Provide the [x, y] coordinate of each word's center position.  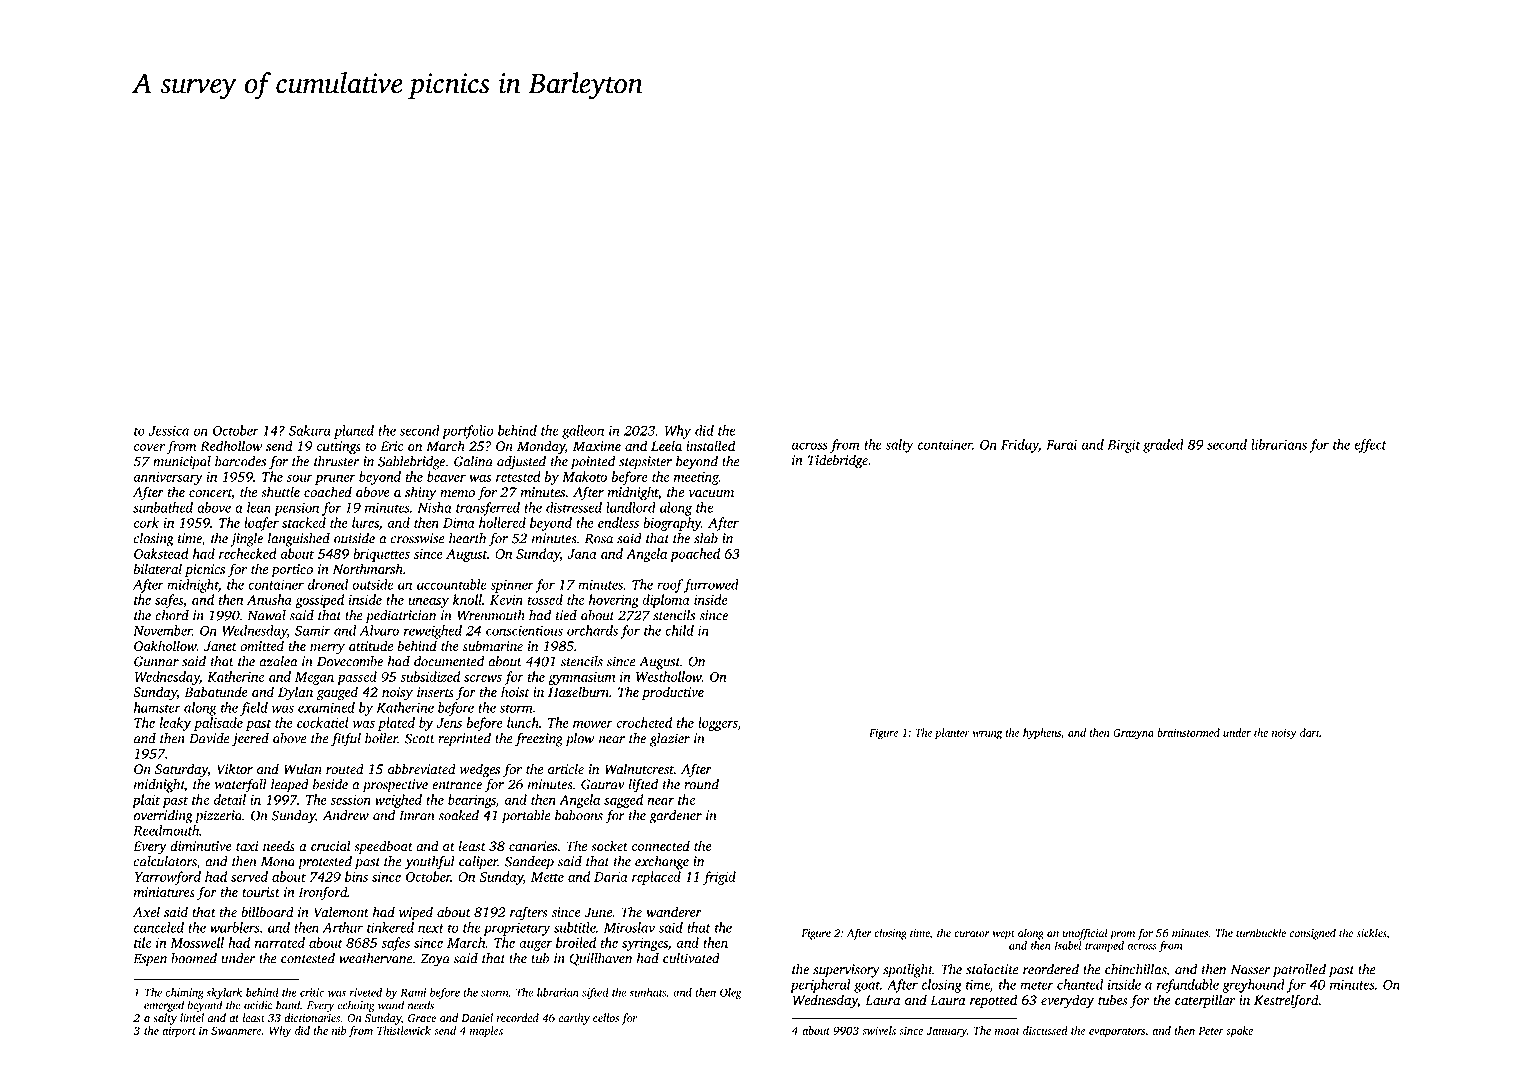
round [701, 784]
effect [1370, 446]
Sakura [310, 430]
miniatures [164, 892]
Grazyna [1133, 734]
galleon [583, 432]
